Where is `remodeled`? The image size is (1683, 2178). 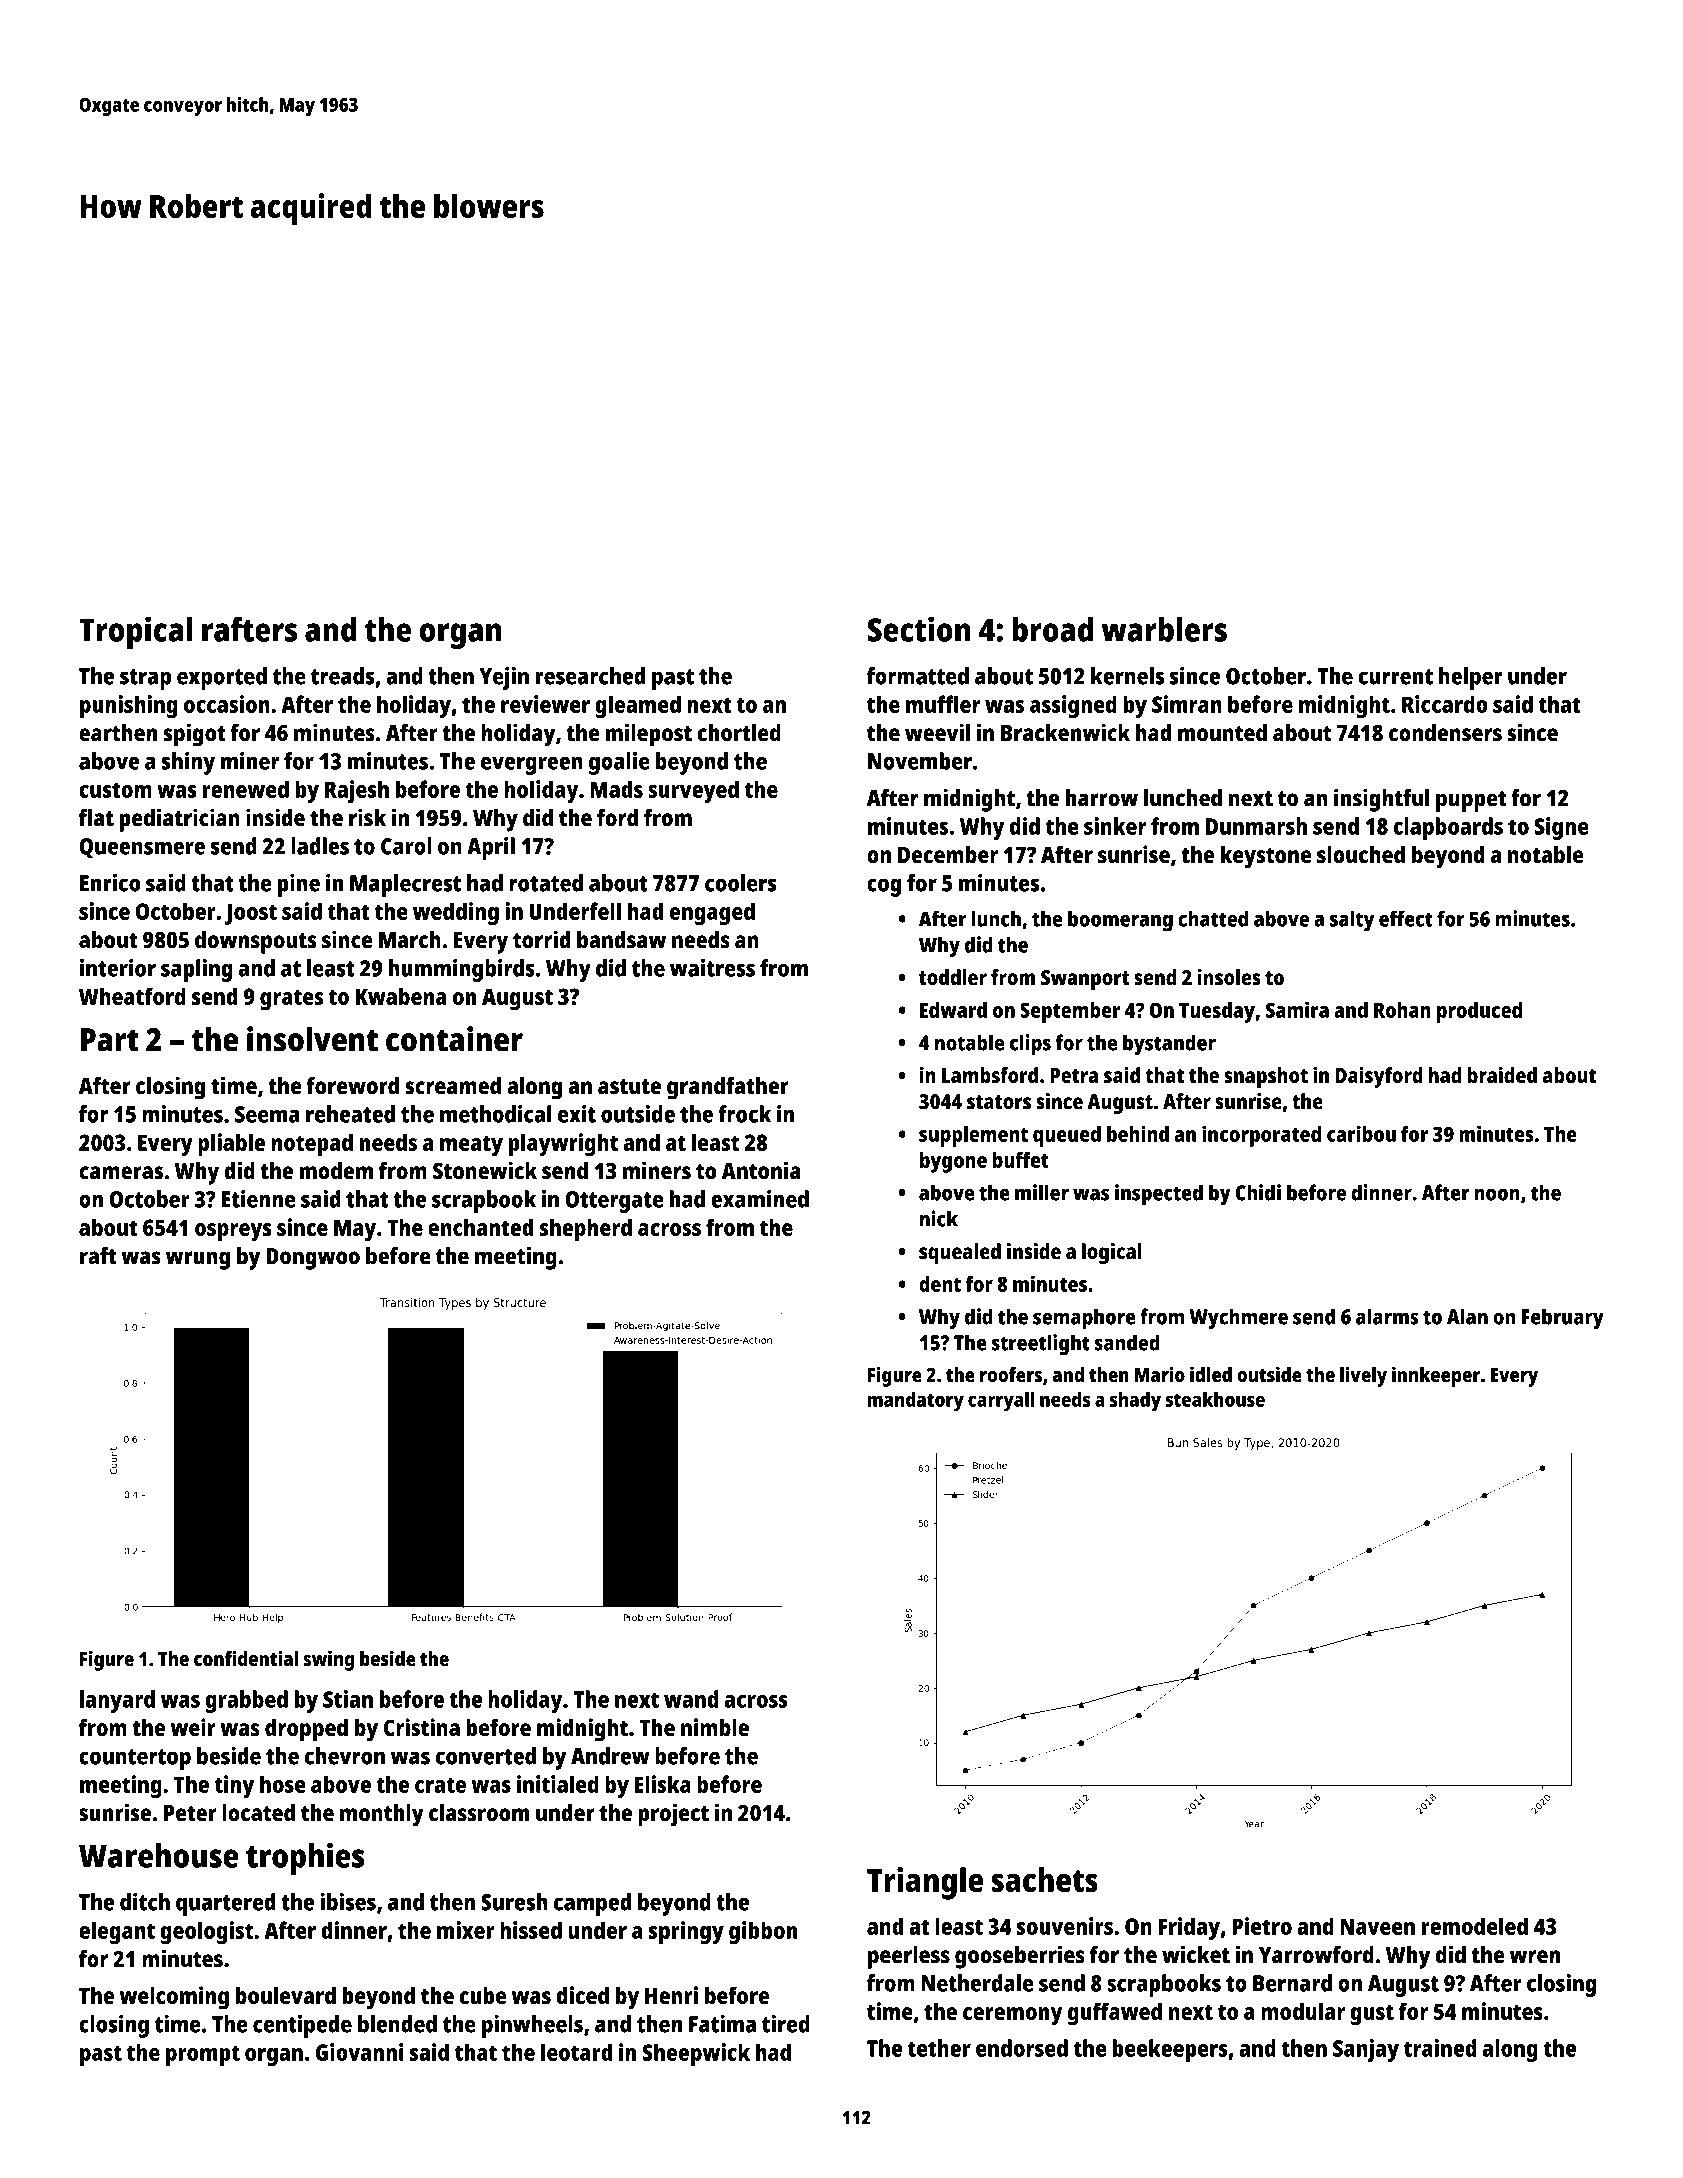
remodeled is located at coordinates (1475, 1926).
